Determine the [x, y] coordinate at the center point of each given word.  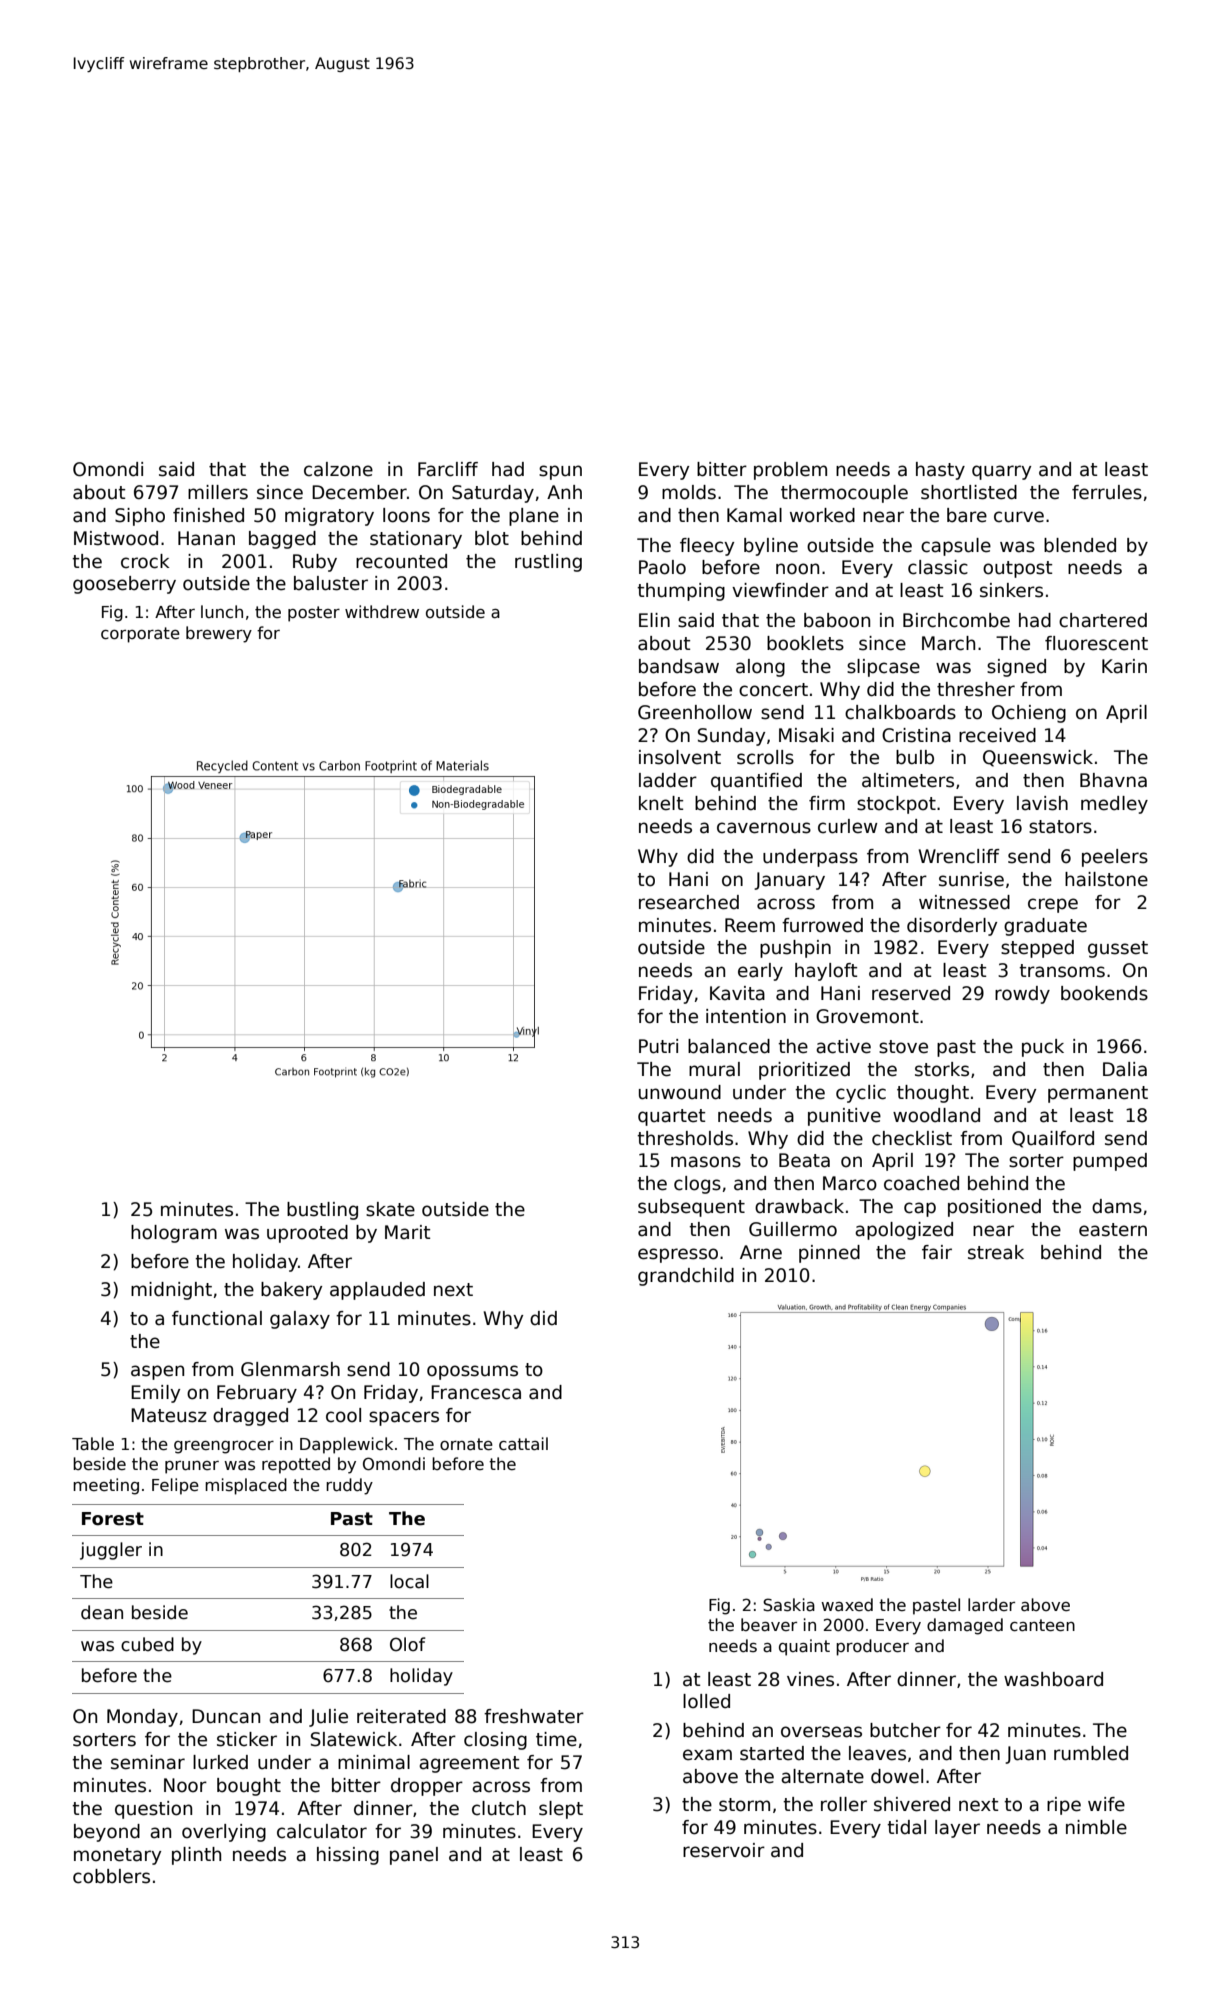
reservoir [724, 1850]
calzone [338, 469]
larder [991, 1604]
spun [560, 472]
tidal [906, 1827]
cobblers [111, 1876]
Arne [761, 1252]
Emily [155, 1394]
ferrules [1107, 492]
